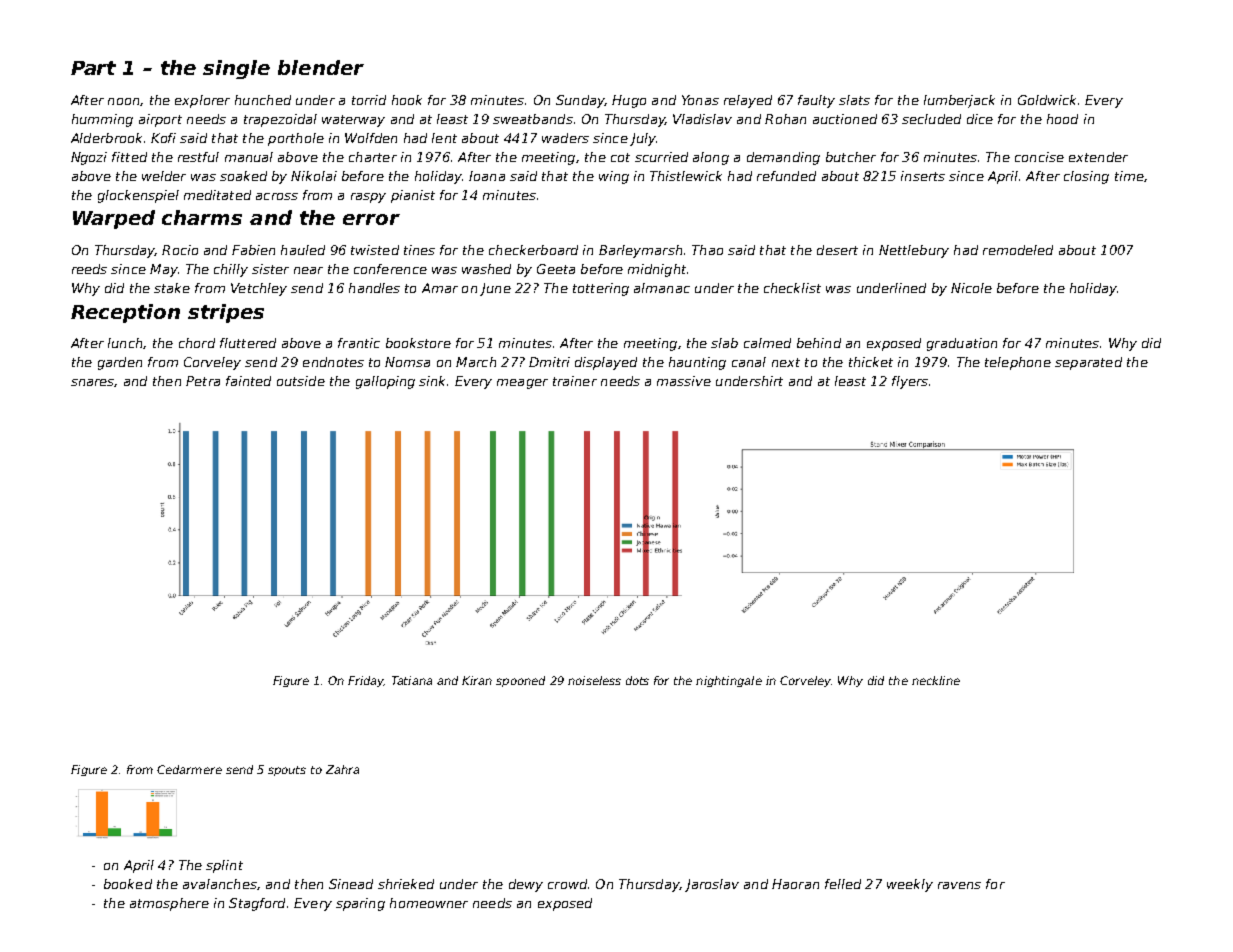 The height and width of the image is (952, 1233). Describe the element at coordinates (792, 288) in the image. I see `checklist` at that location.
